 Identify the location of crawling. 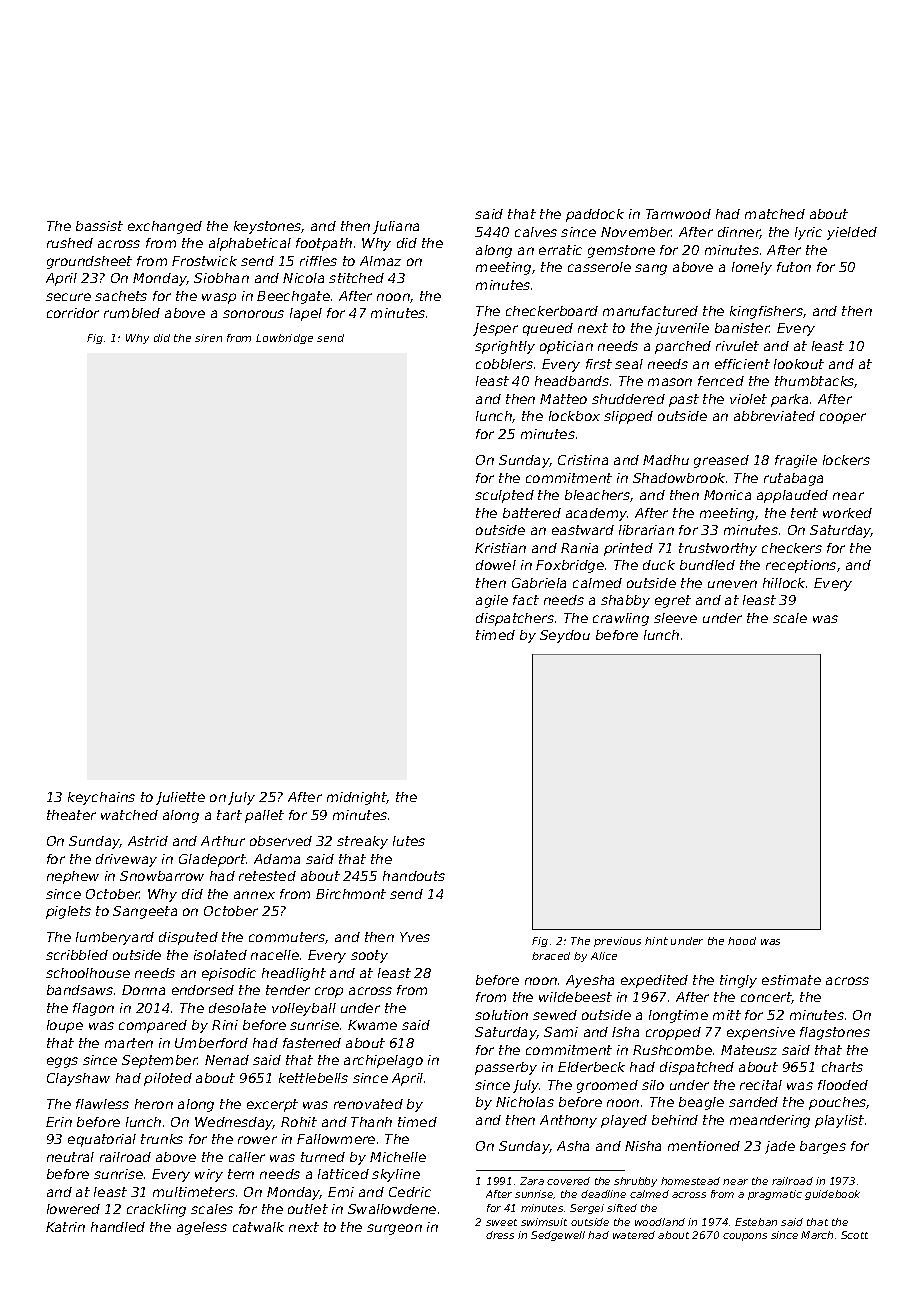
(621, 619).
